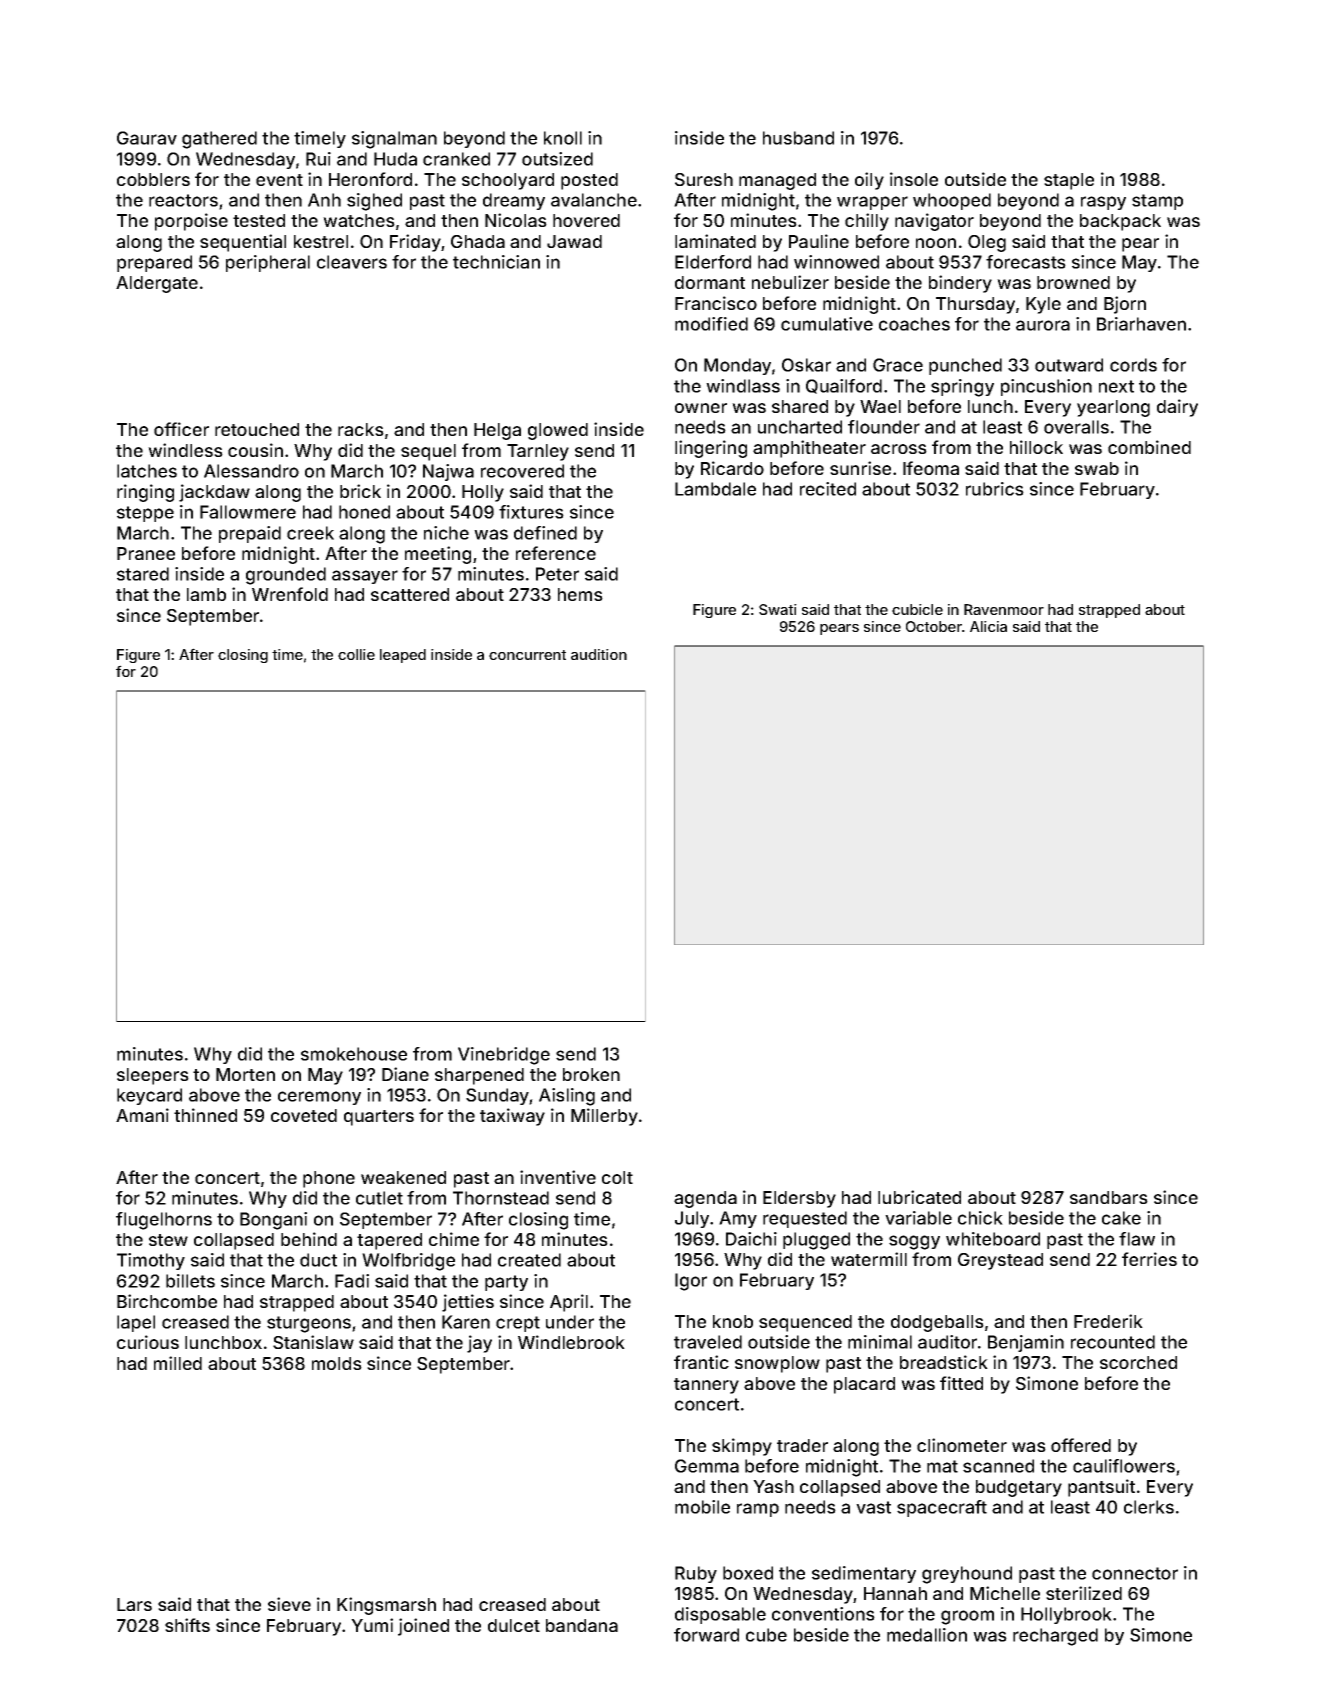 The width and height of the document is (1320, 1708). I want to click on broken, so click(591, 1074).
